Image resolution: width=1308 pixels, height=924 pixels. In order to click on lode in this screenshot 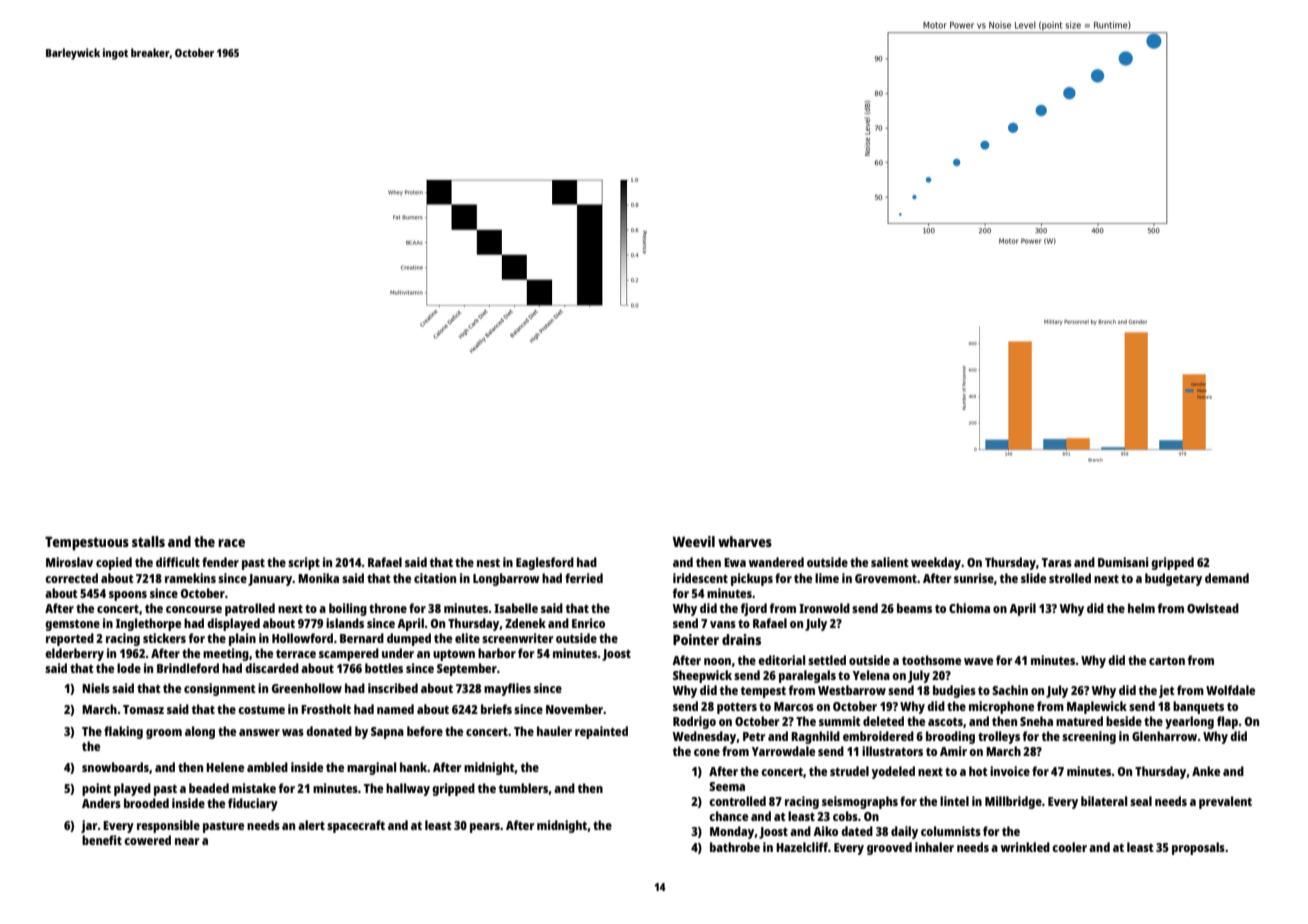, I will do `click(129, 668)`.
